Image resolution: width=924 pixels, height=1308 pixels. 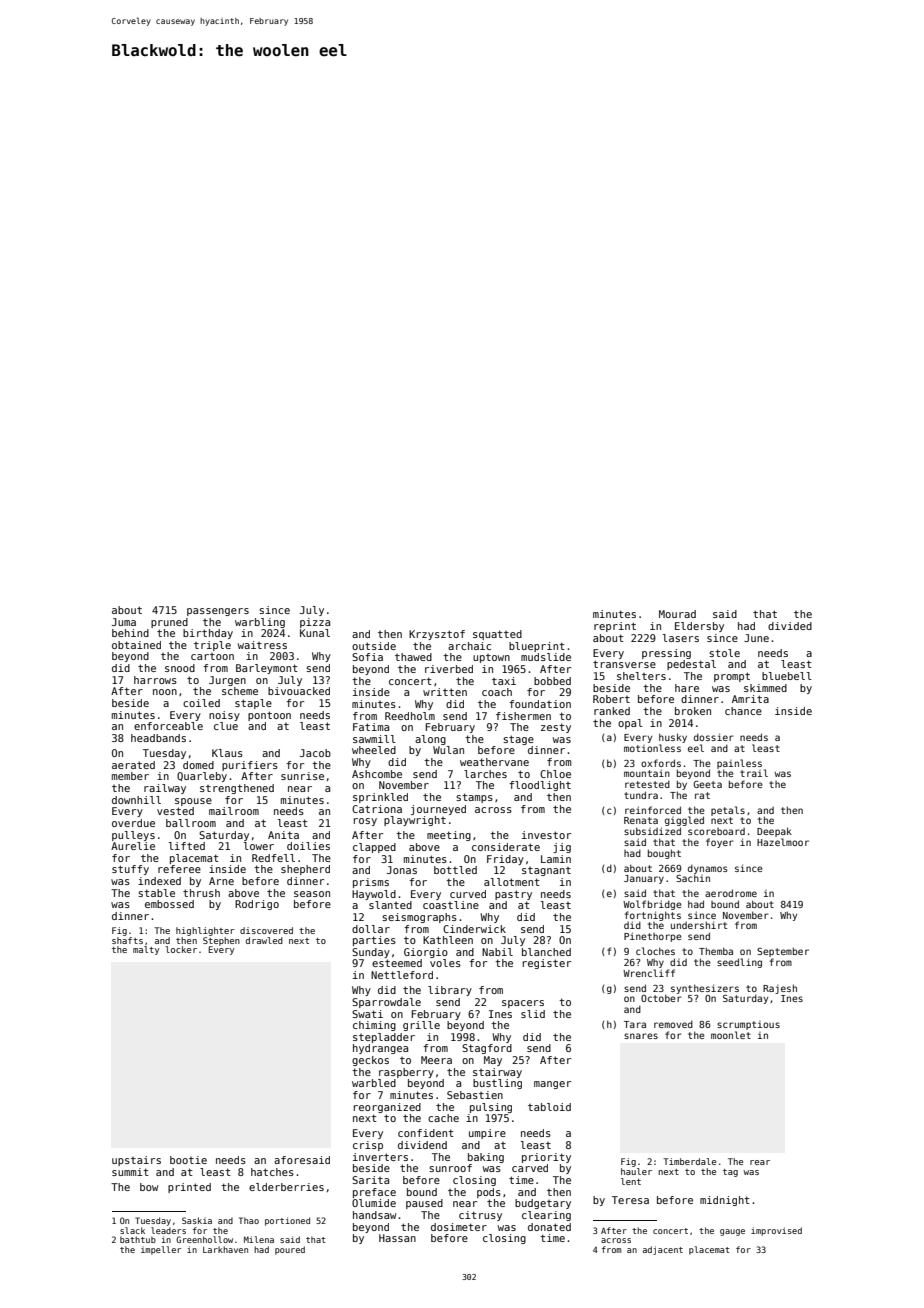 What do you see at coordinates (397, 1238) in the screenshot?
I see `Hassan` at bounding box center [397, 1238].
